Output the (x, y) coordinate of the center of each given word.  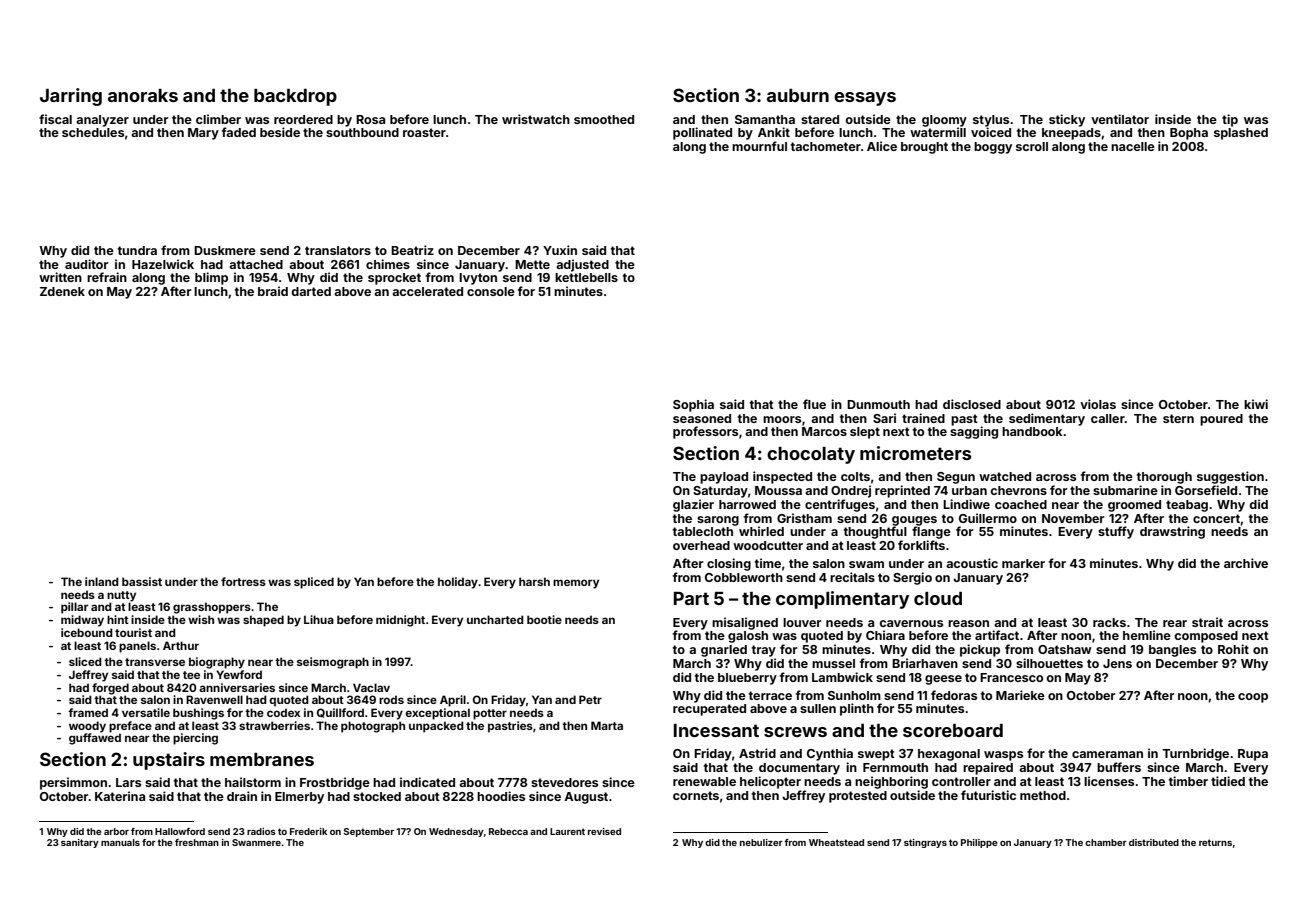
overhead (701, 545)
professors (705, 432)
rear (1175, 623)
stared (820, 119)
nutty (121, 596)
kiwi (1256, 404)
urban (969, 490)
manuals (120, 842)
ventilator (1120, 119)
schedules (93, 132)
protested (858, 797)
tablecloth (703, 531)
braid (273, 291)
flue (814, 404)
